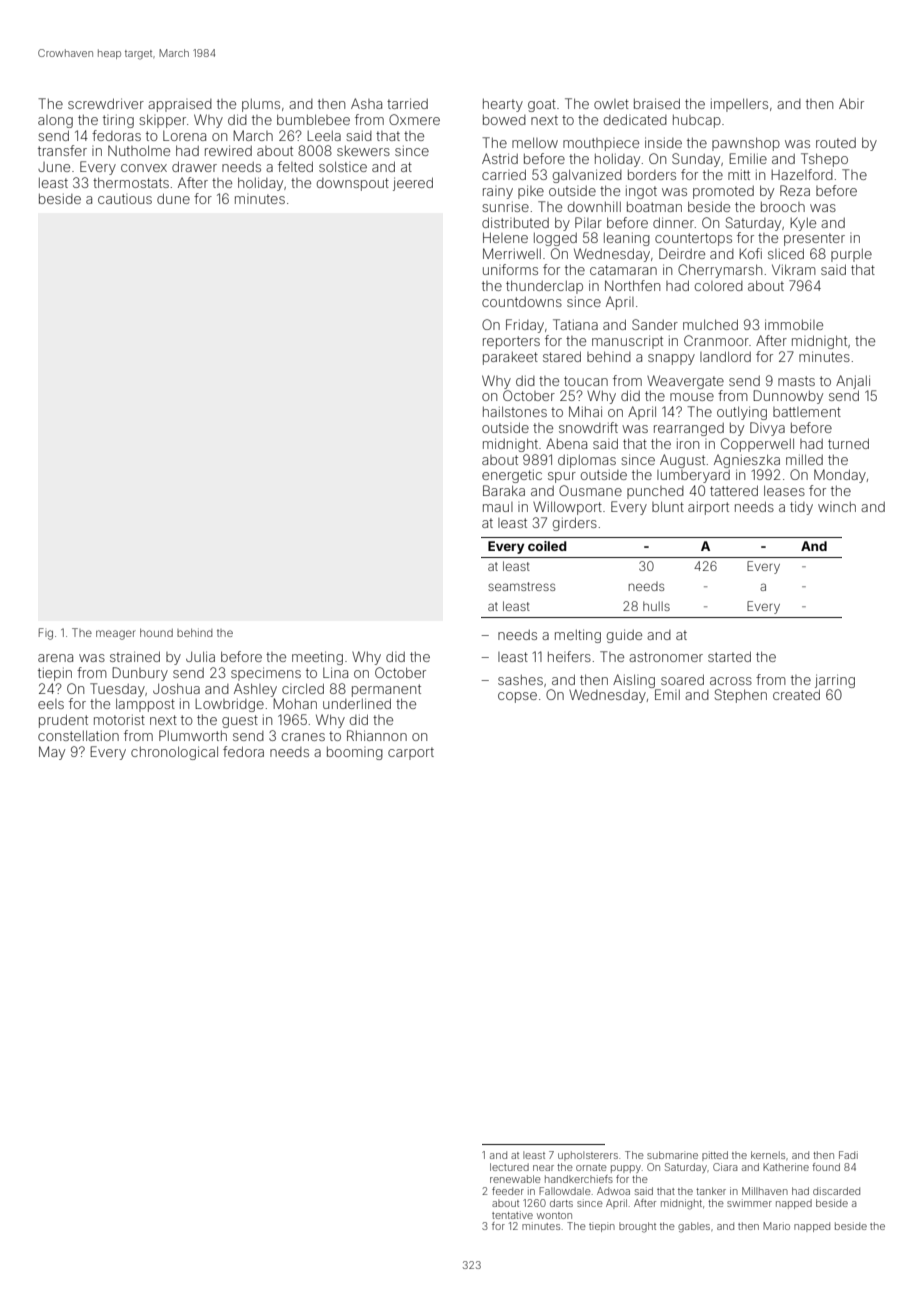 Image resolution: width=924 pixels, height=1308 pixels. Describe the element at coordinates (174, 753) in the page. I see `chronological` at that location.
